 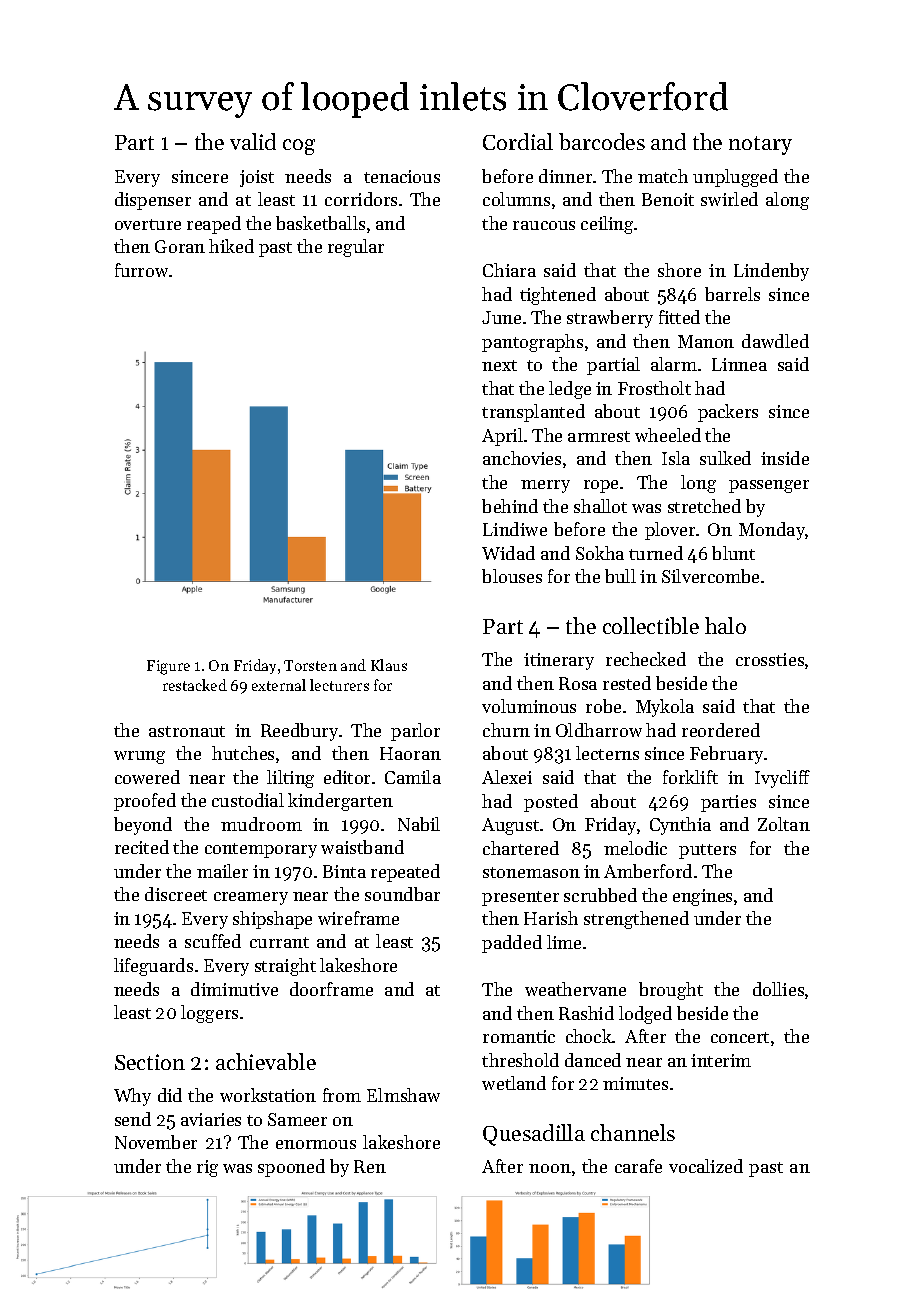 I want to click on notary, so click(x=760, y=145).
